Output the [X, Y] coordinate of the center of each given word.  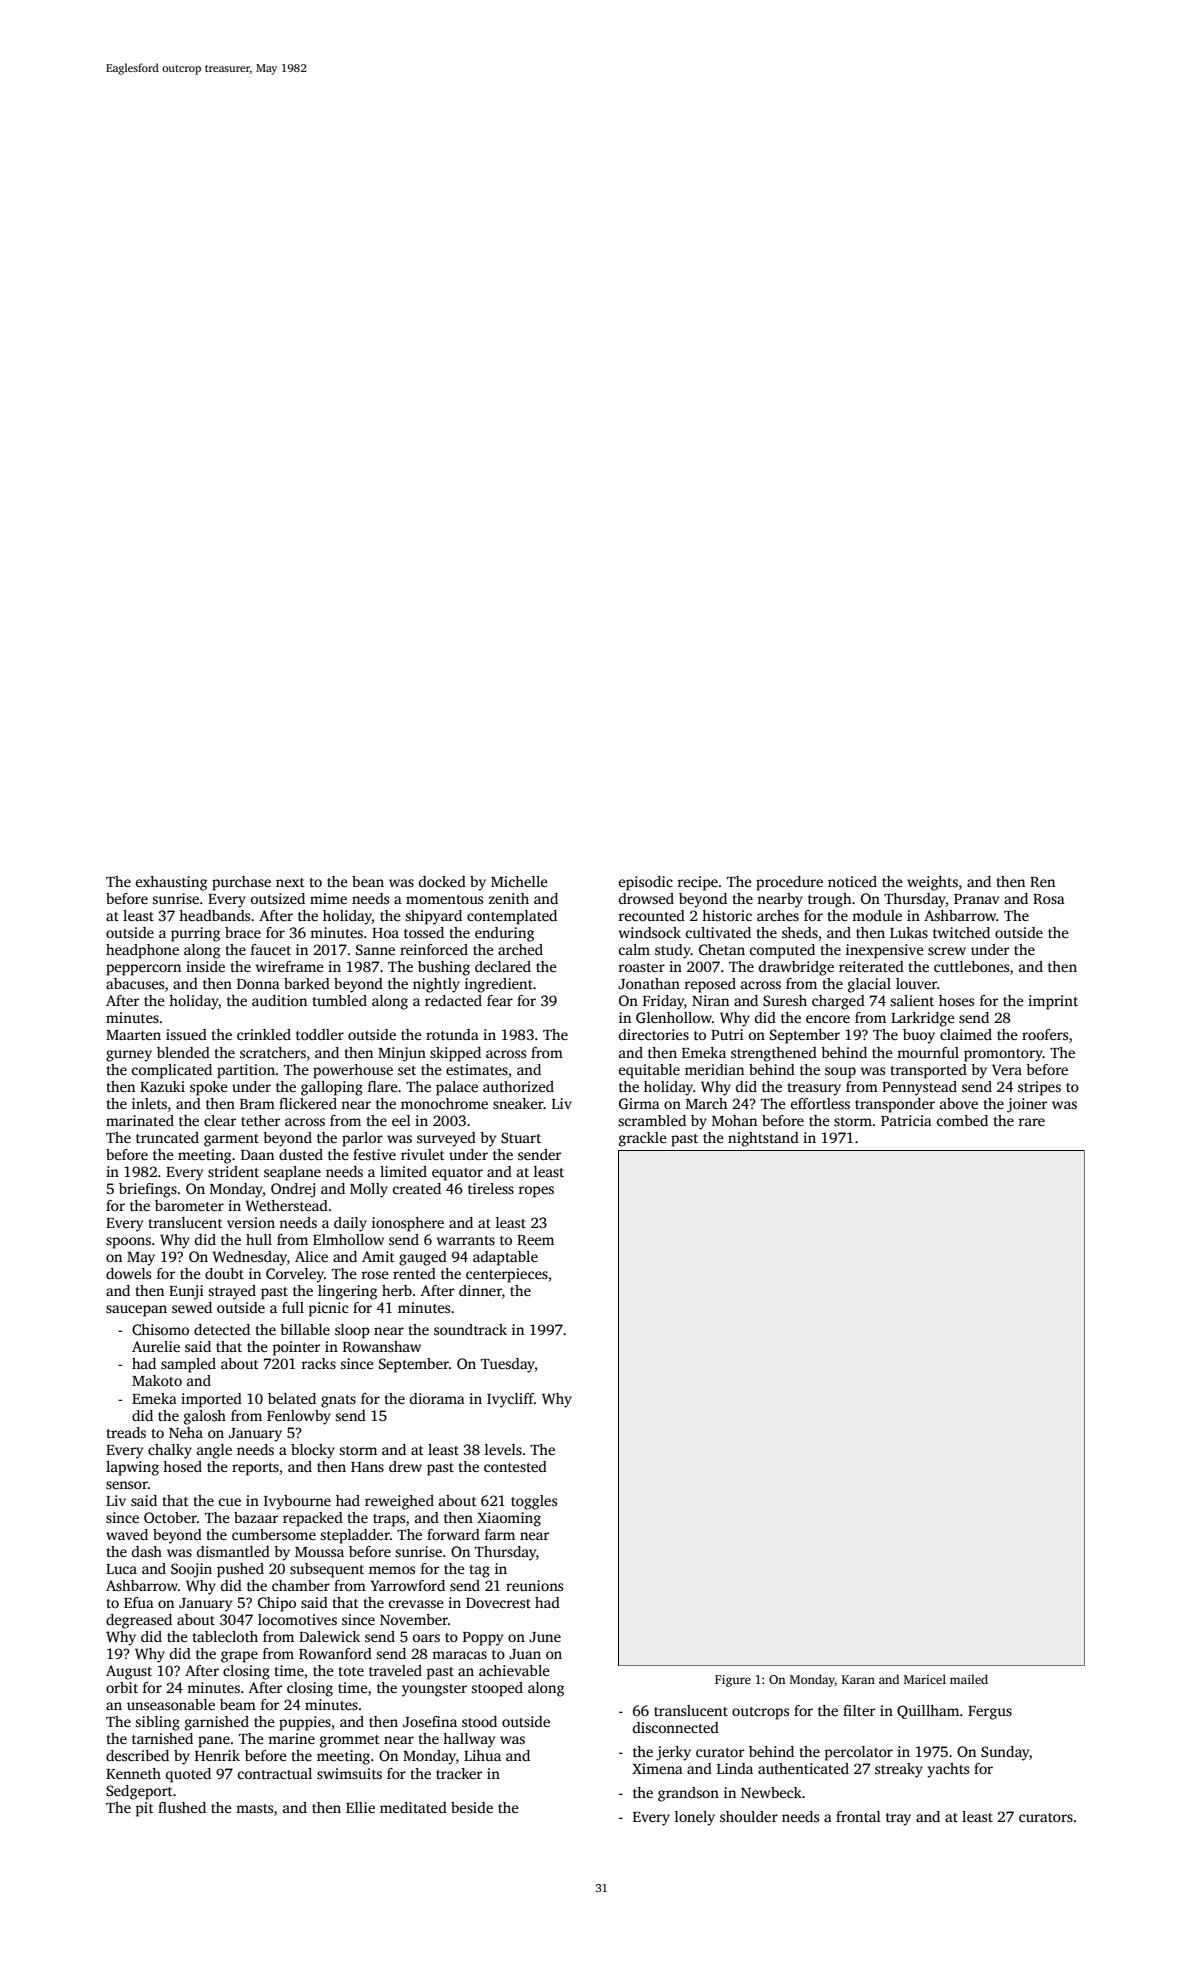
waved [127, 1534]
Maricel [925, 1679]
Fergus [990, 1713]
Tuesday [508, 1365]
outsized [278, 898]
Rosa [1049, 899]
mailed [969, 1679]
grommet [350, 1741]
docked [442, 881]
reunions [534, 1585]
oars [426, 1638]
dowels [128, 1273]
